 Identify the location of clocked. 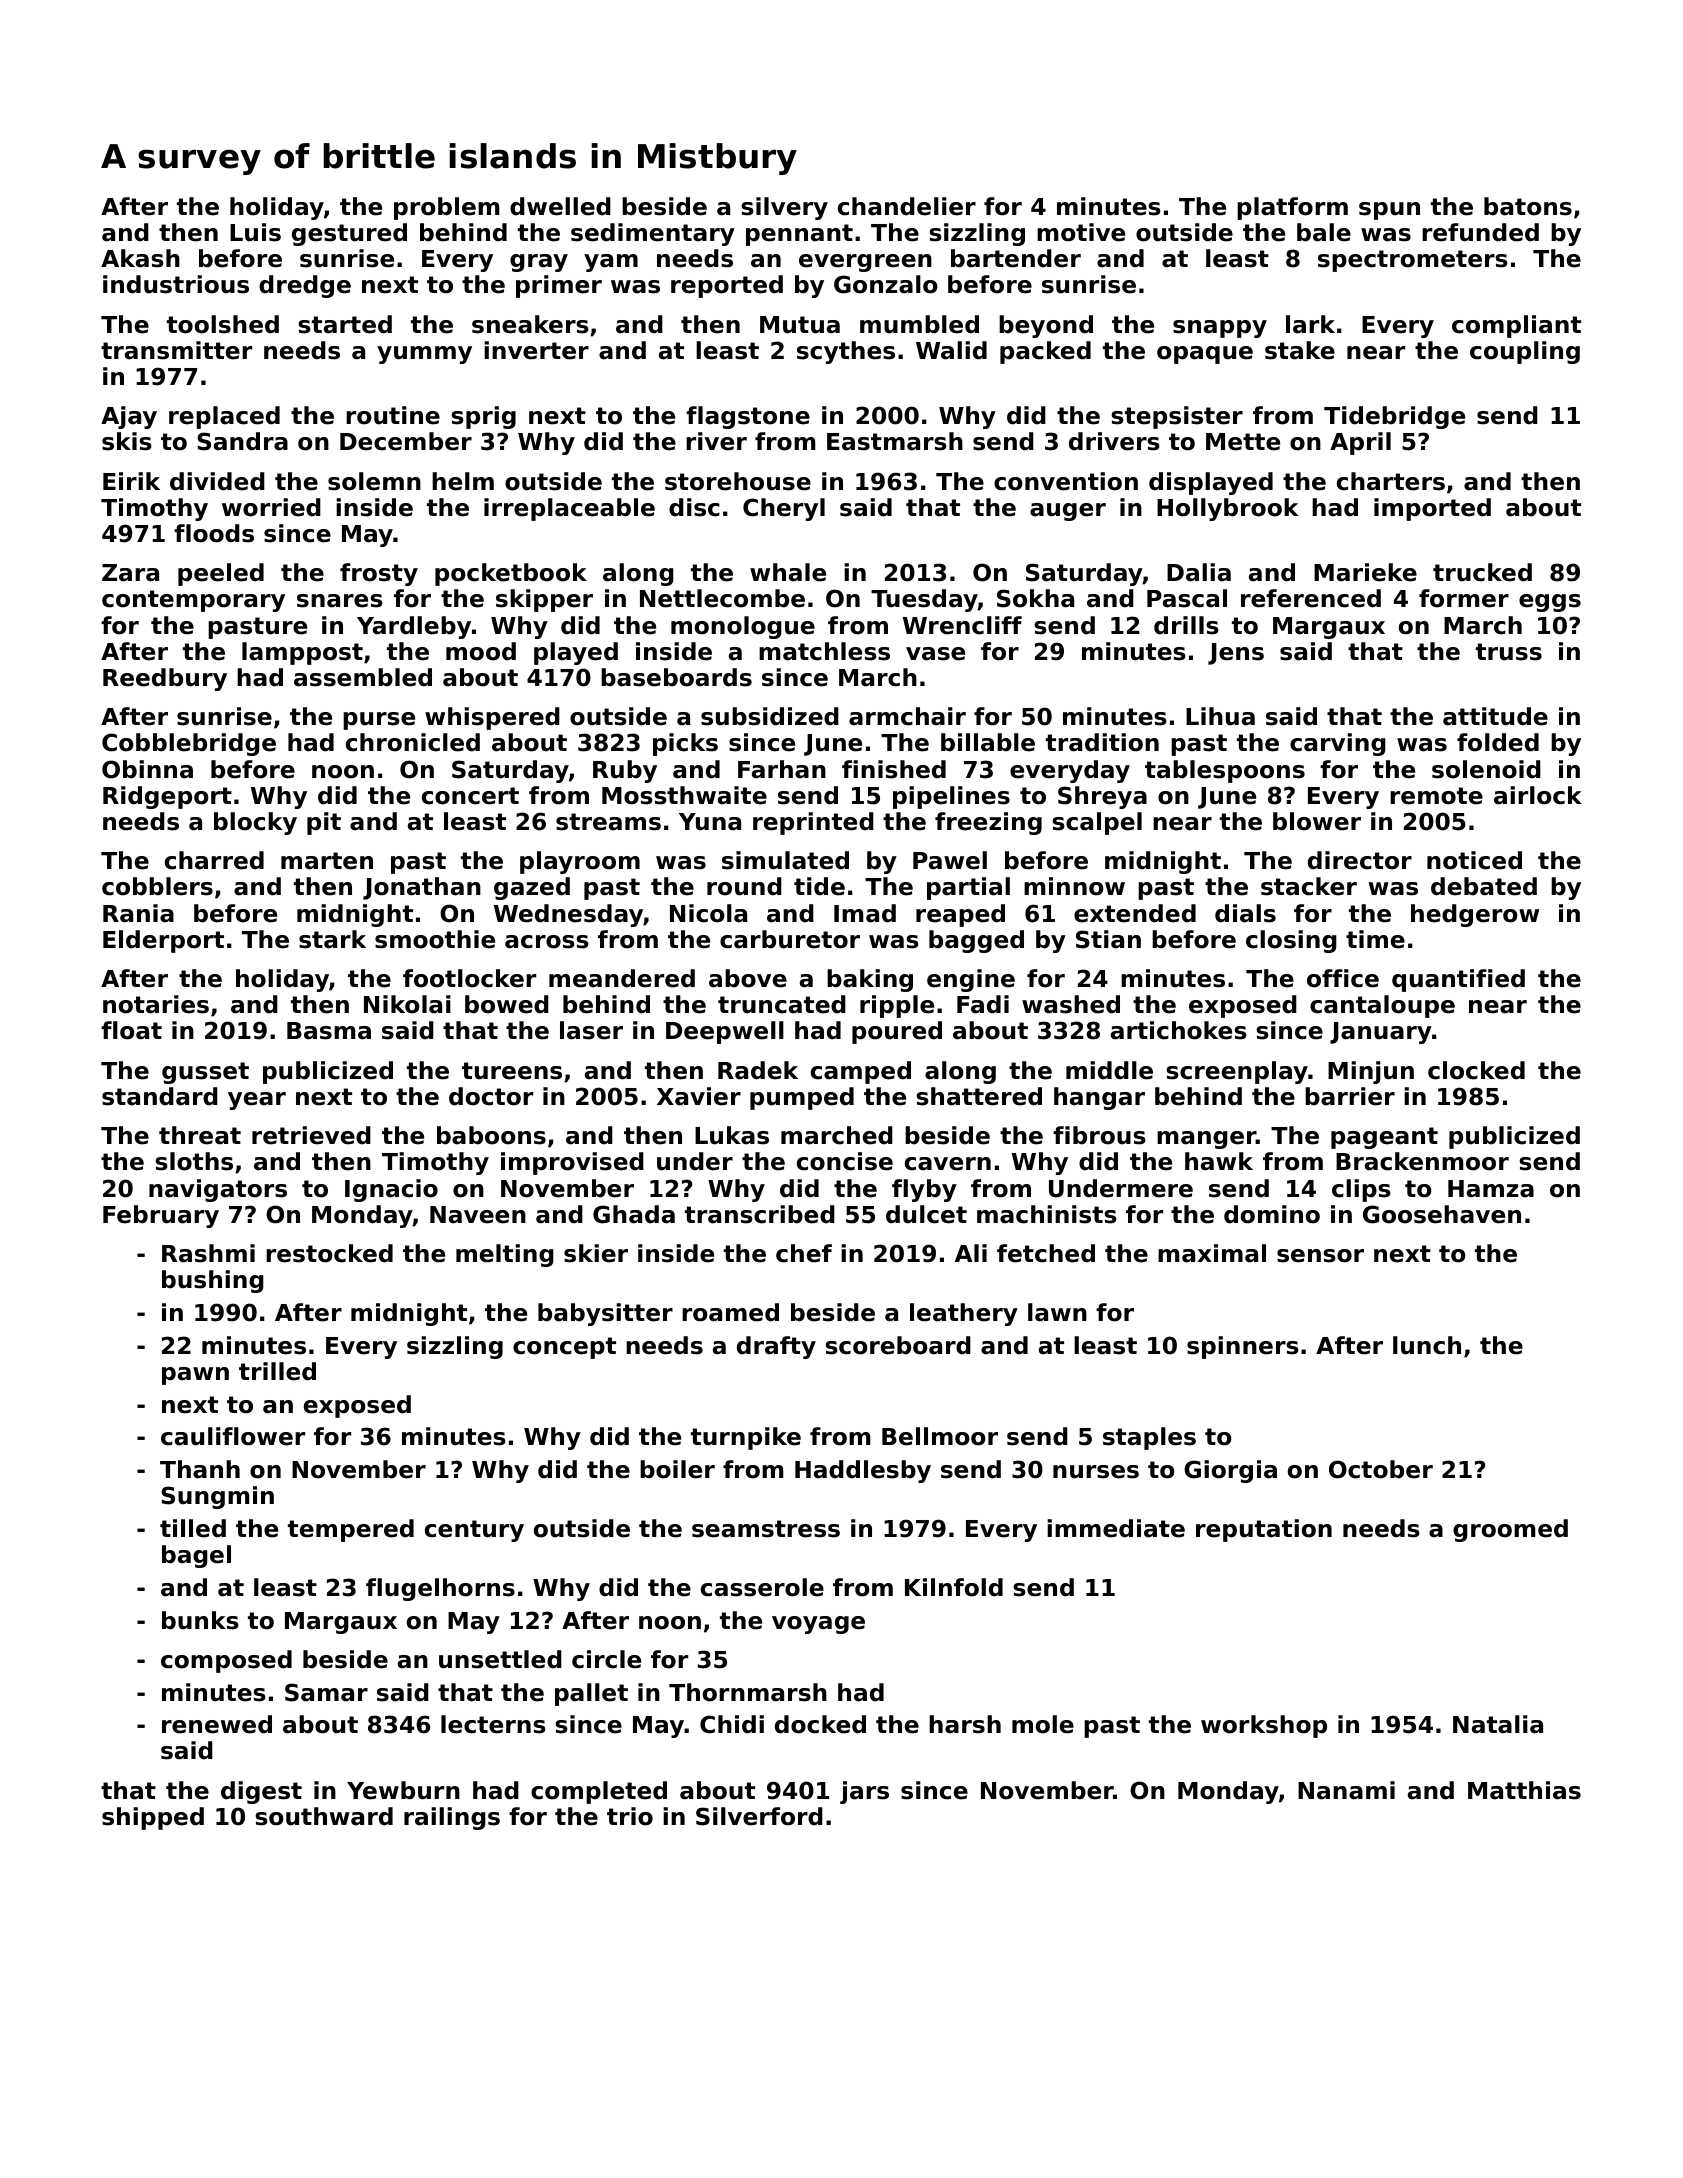
(1476, 1070).
